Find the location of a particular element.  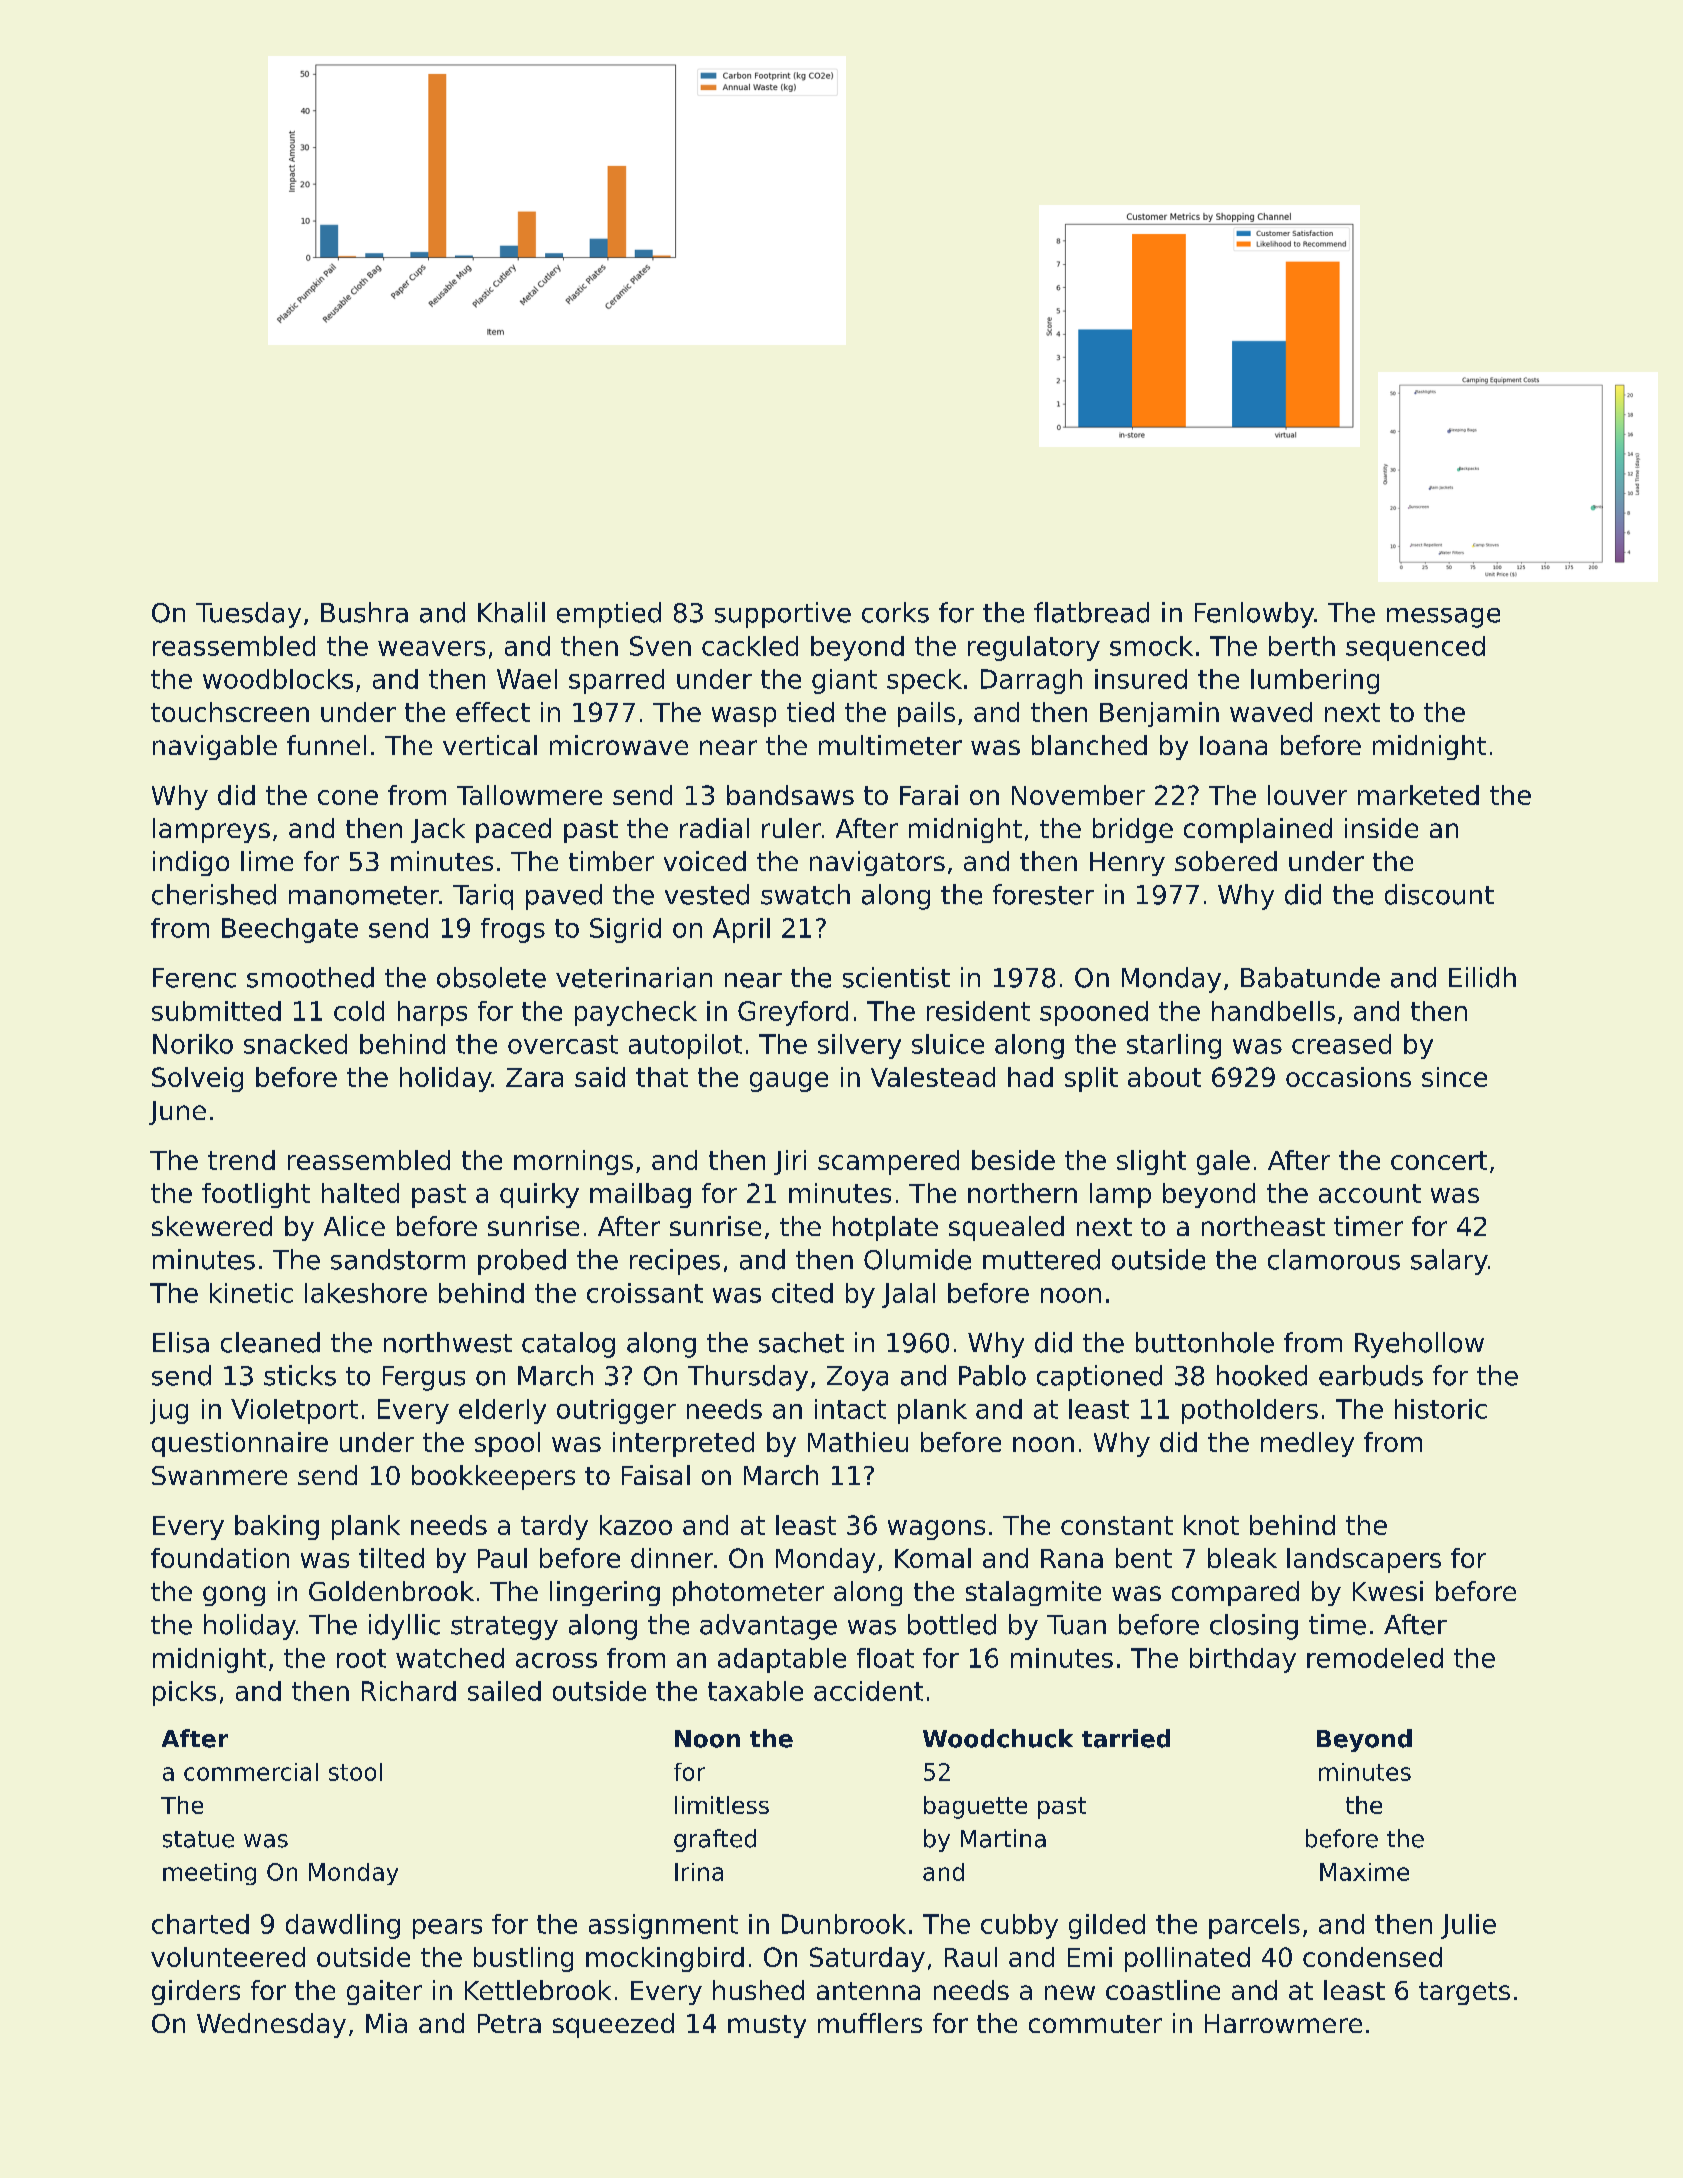

Bushra is located at coordinates (364, 612).
